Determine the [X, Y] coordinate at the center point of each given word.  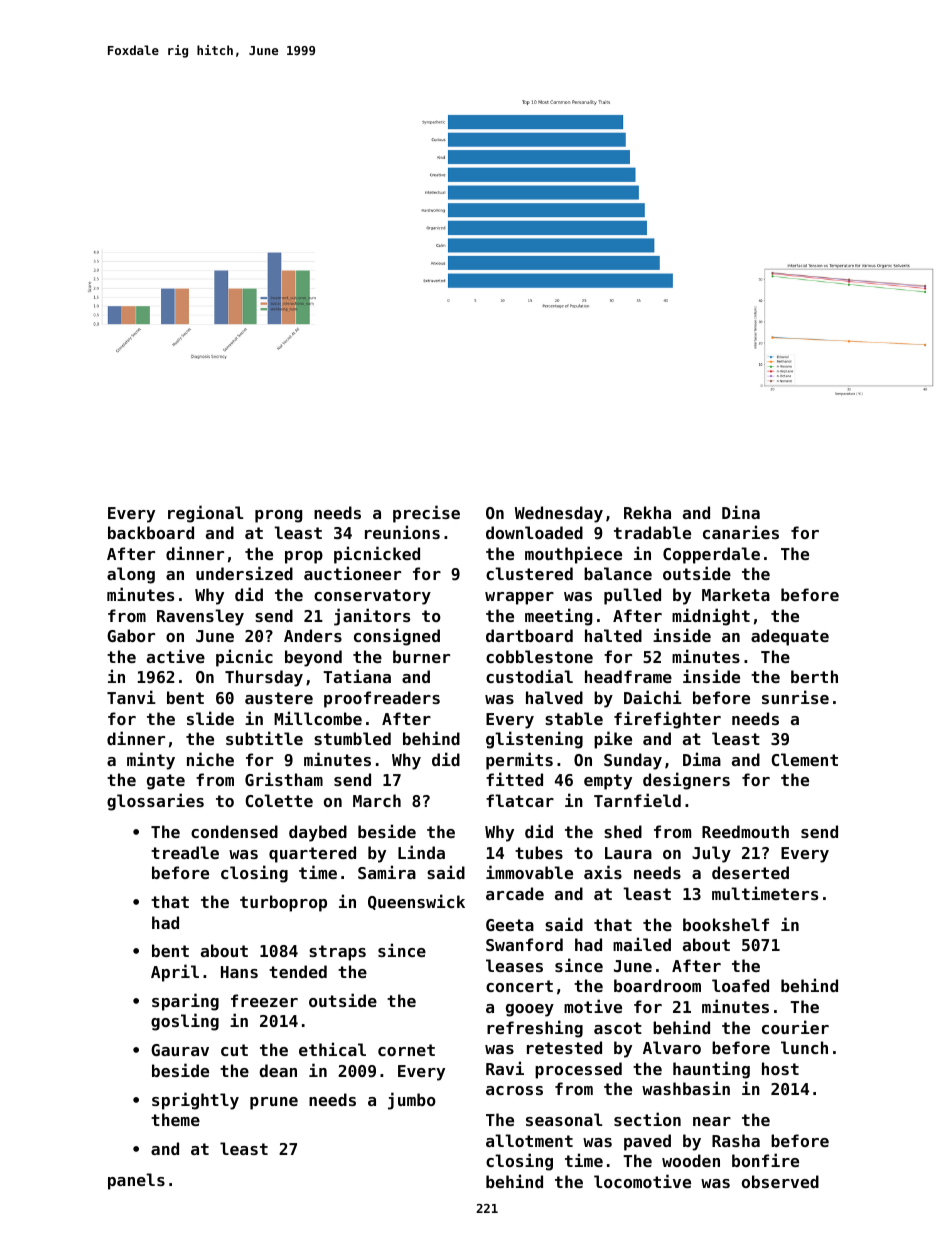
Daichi [653, 697]
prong [278, 516]
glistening [534, 740]
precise [426, 514]
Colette [279, 800]
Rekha [647, 512]
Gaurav [180, 1050]
